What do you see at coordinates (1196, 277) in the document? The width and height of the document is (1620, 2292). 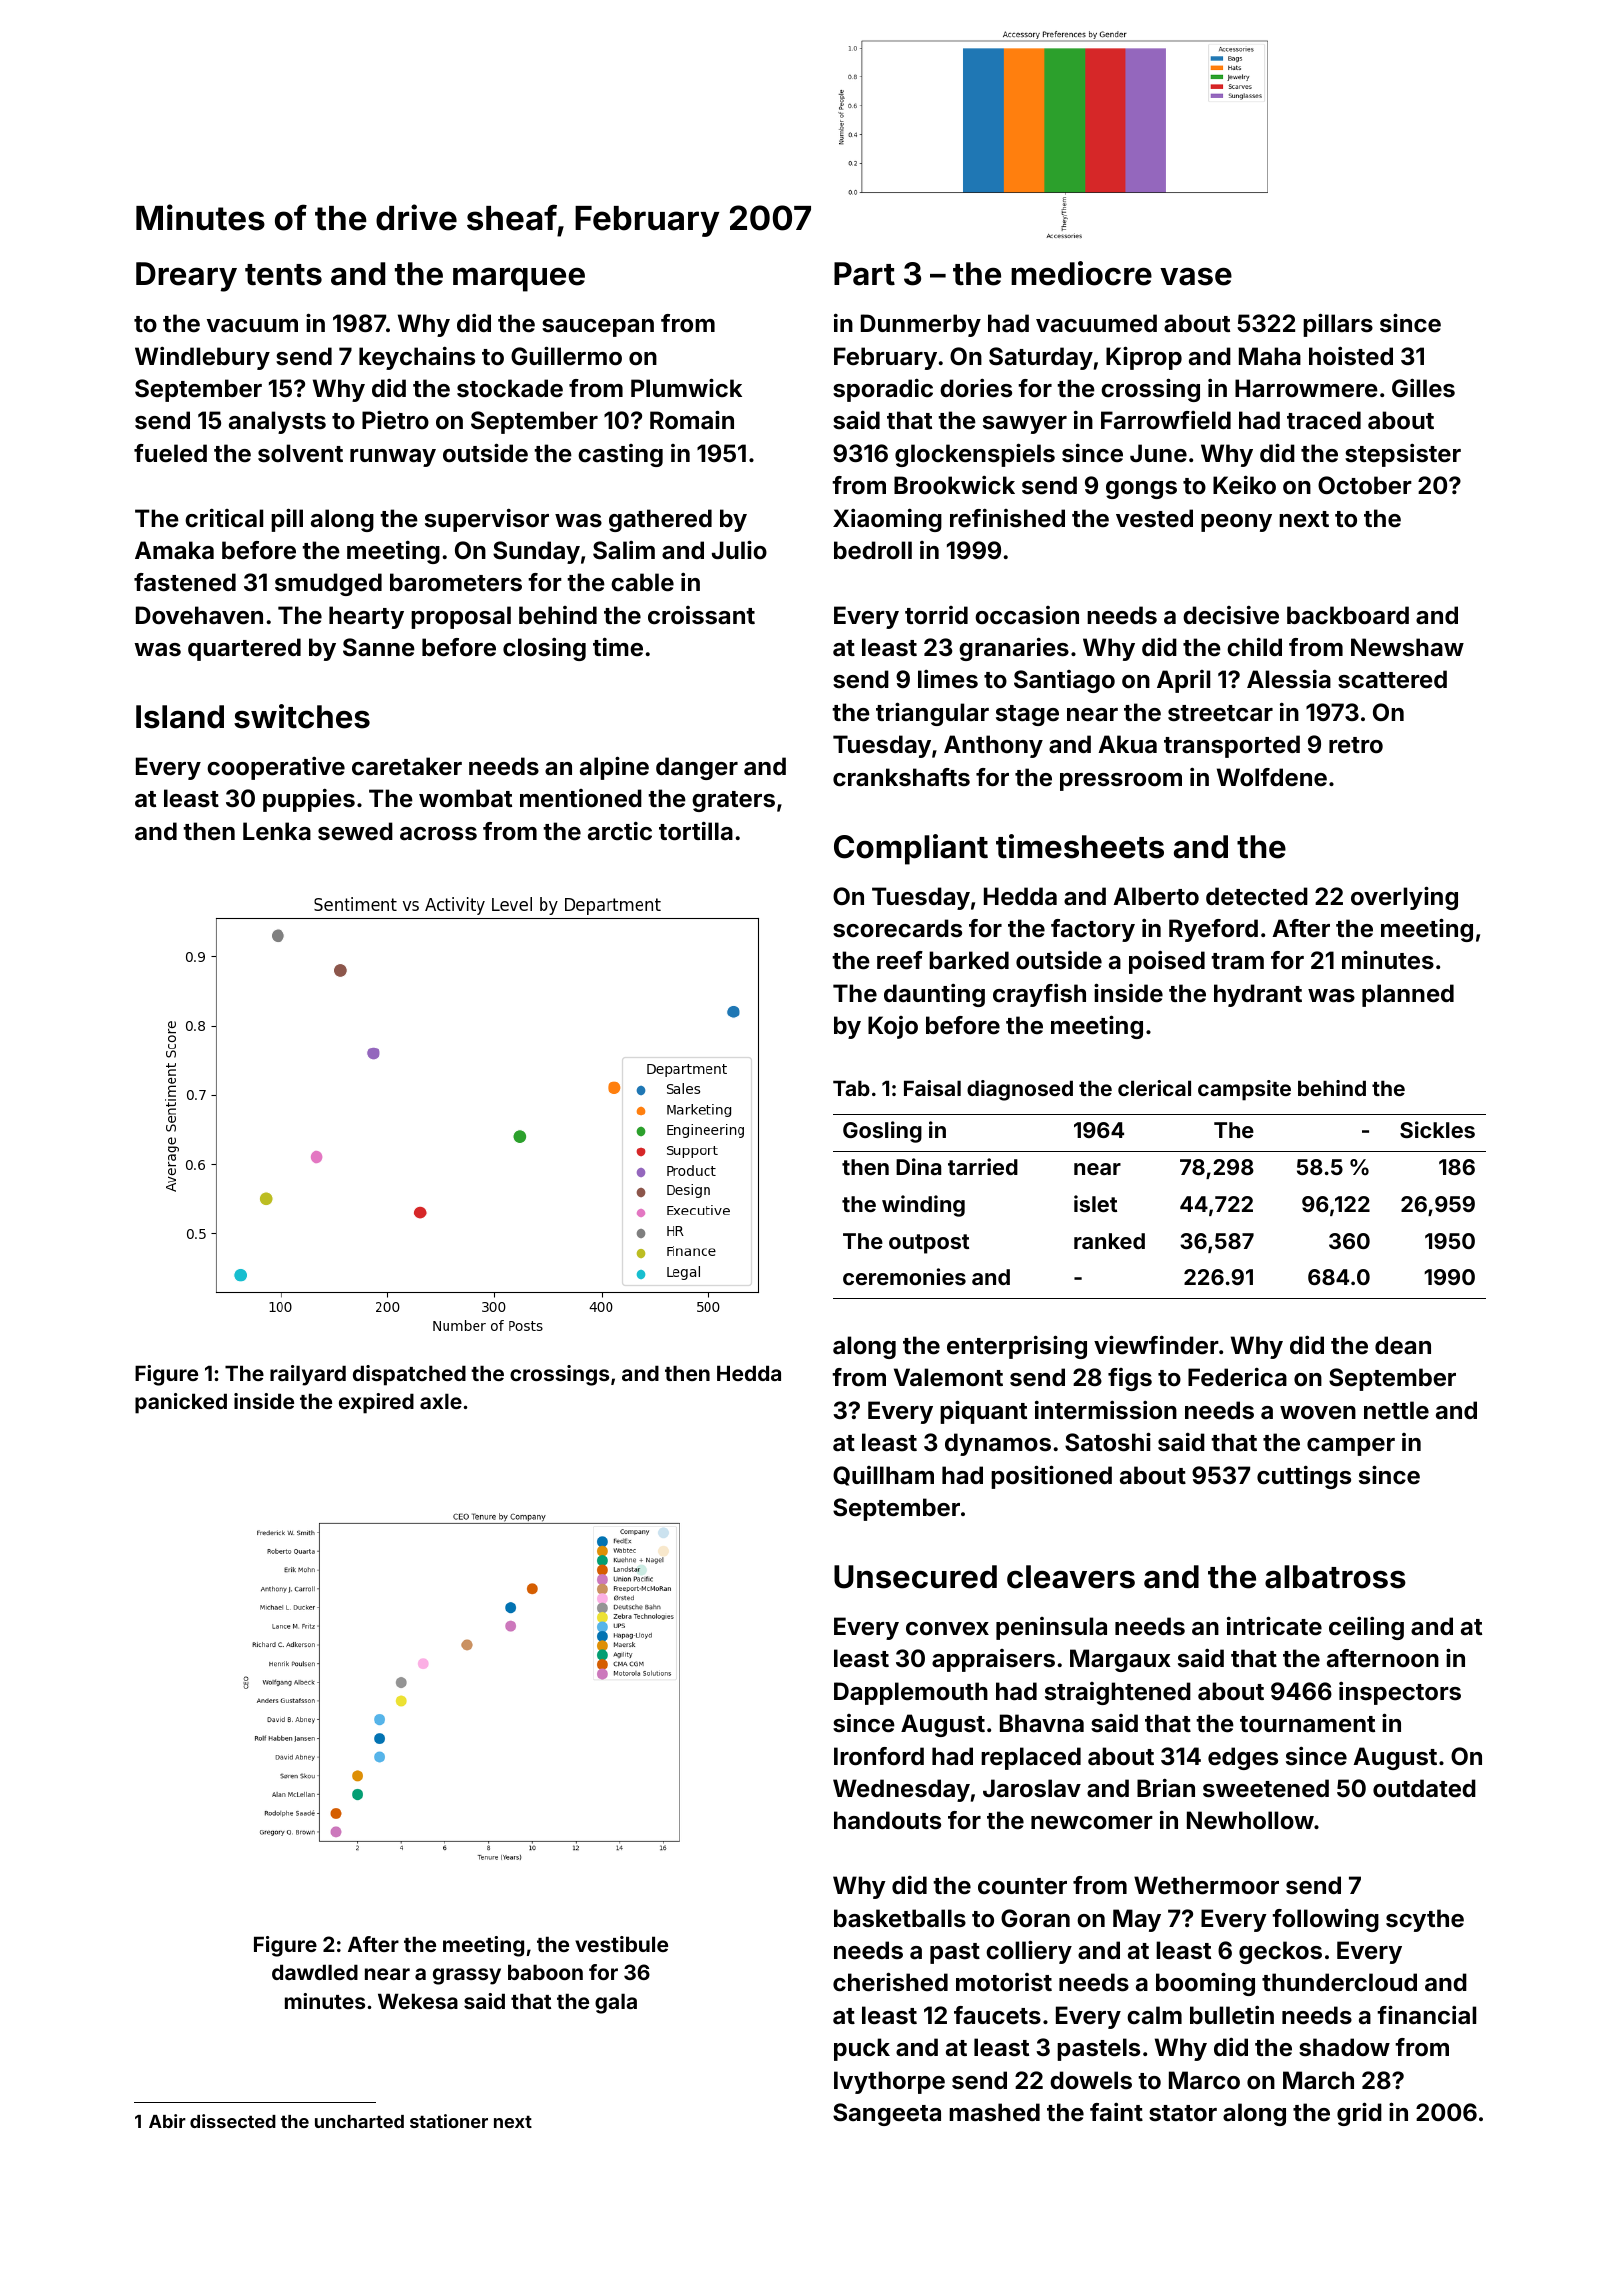 I see `vase` at bounding box center [1196, 277].
